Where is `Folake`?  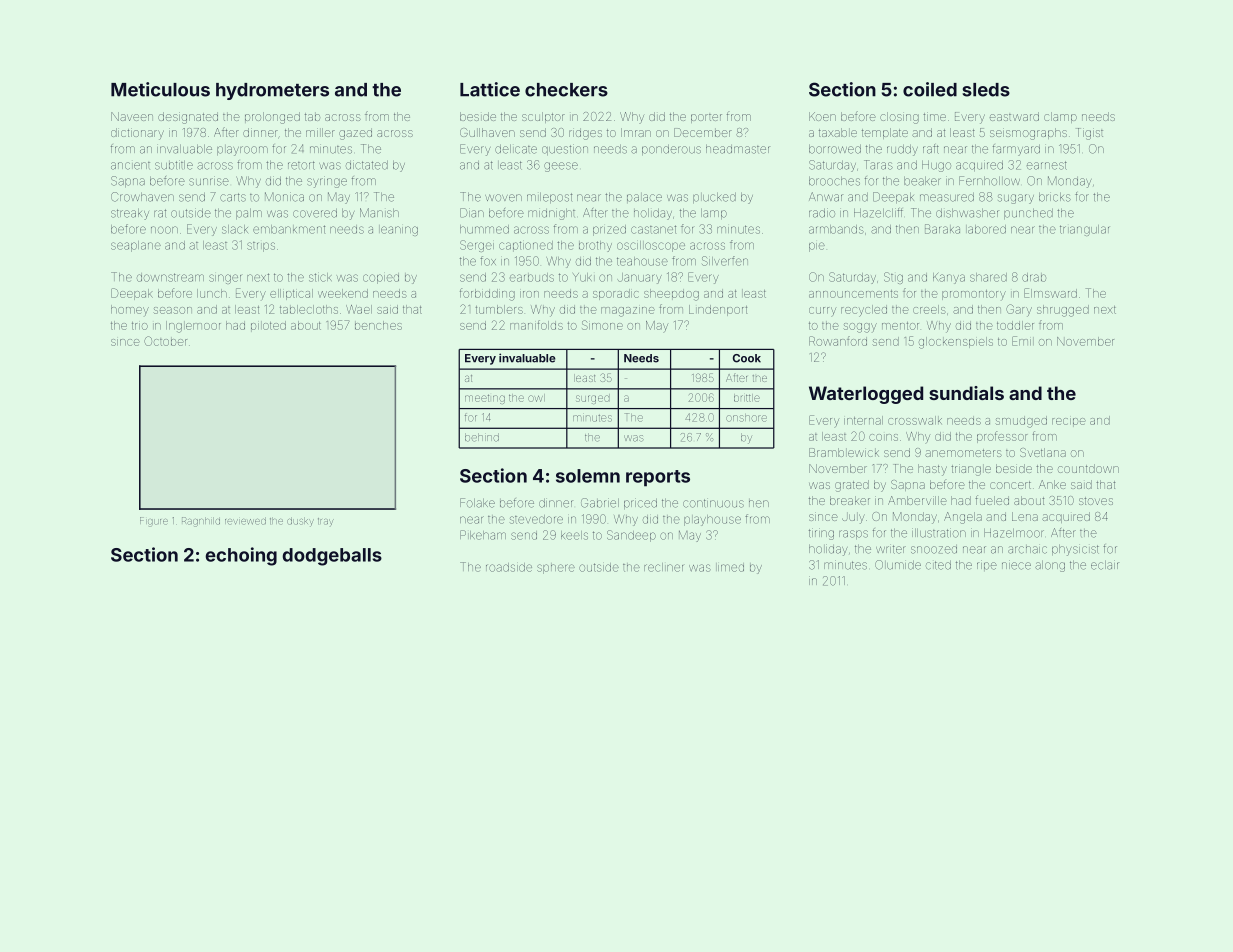
Folake is located at coordinates (477, 503).
